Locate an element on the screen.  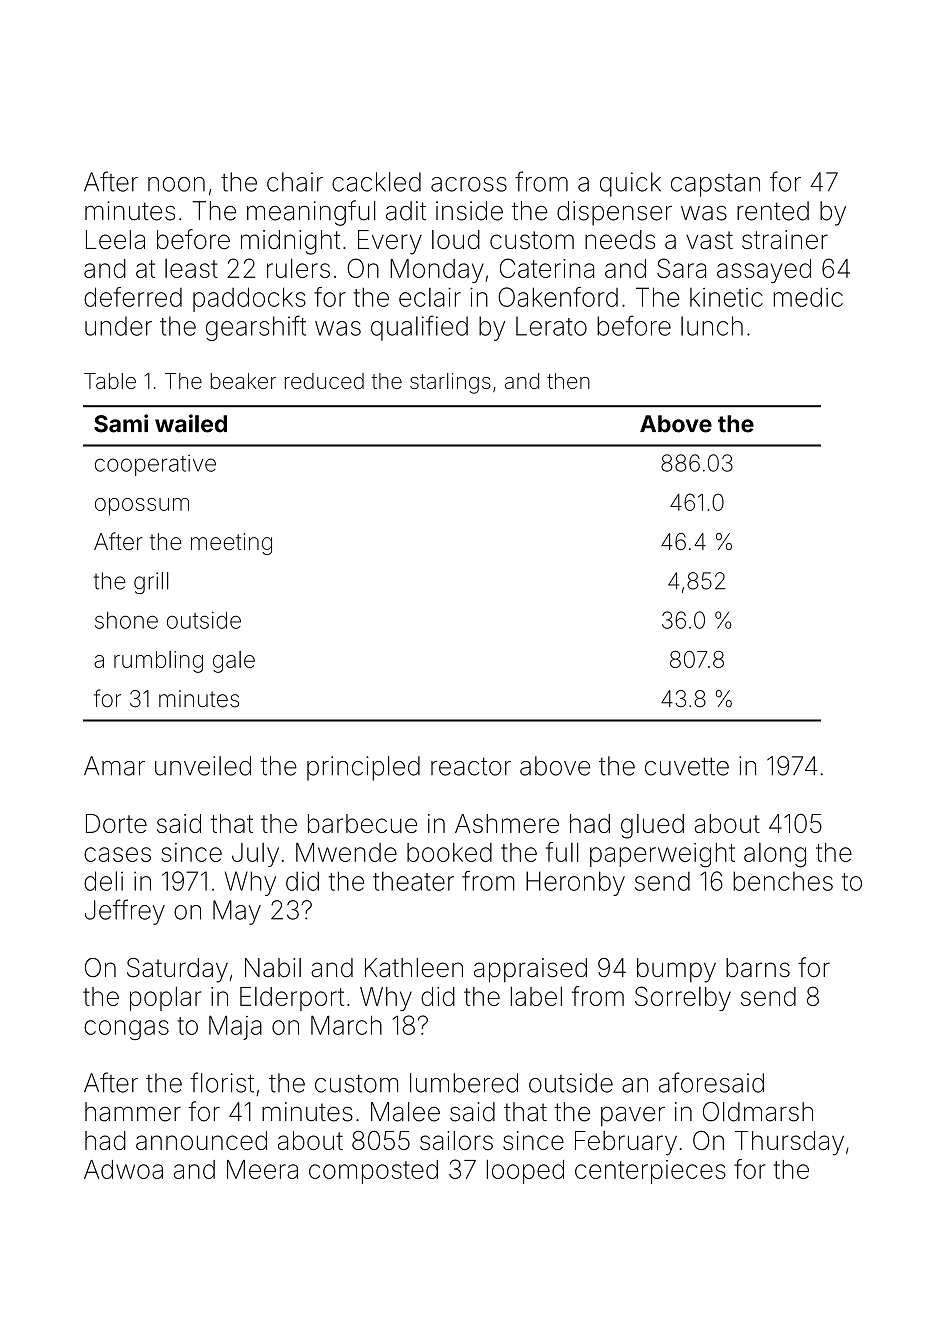
cuvette is located at coordinates (687, 766).
